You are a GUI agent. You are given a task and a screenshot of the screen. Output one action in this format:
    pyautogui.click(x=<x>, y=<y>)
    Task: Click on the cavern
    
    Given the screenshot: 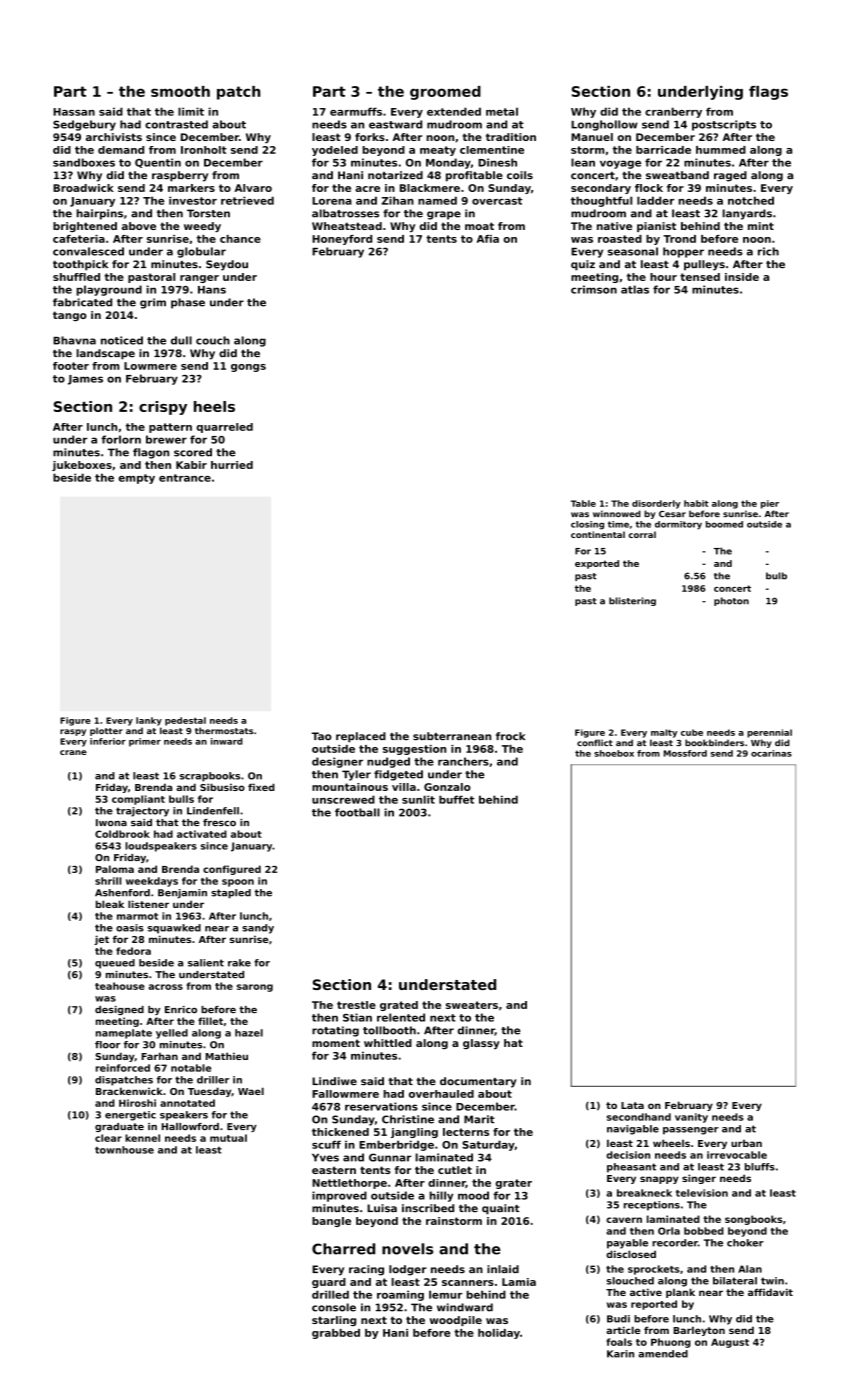 What is the action you would take?
    pyautogui.click(x=624, y=1220)
